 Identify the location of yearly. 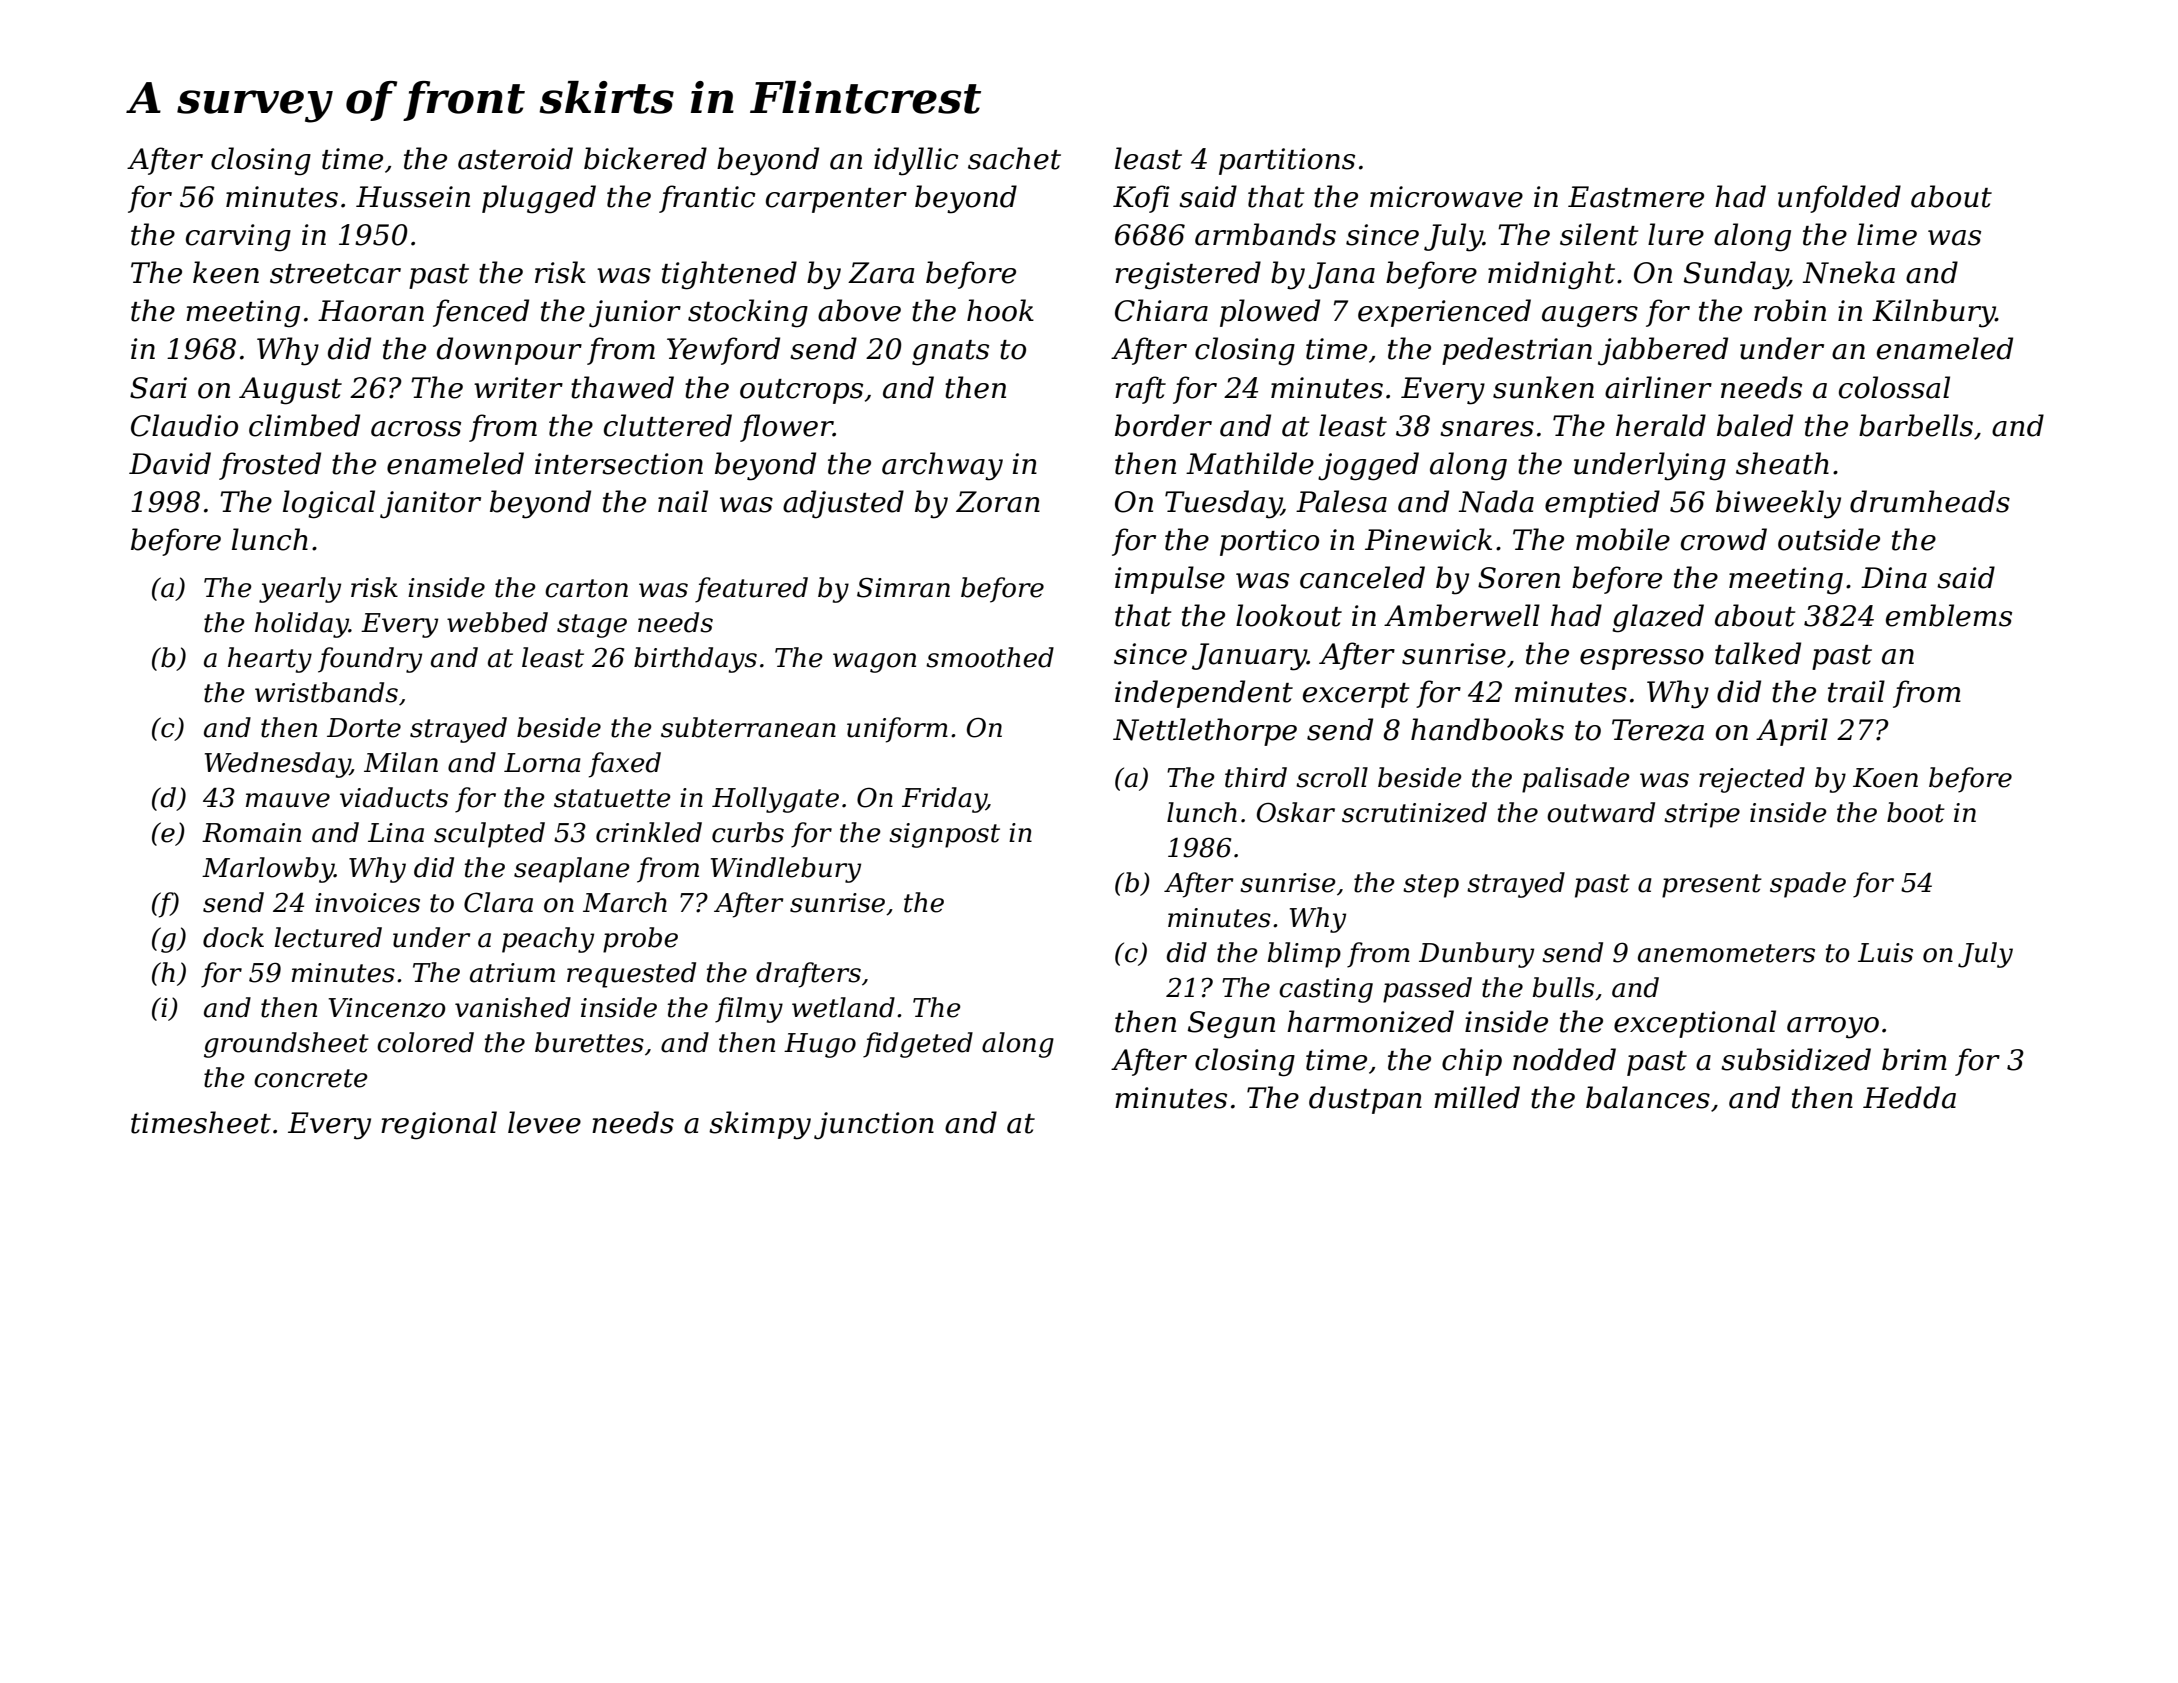
(300, 590).
